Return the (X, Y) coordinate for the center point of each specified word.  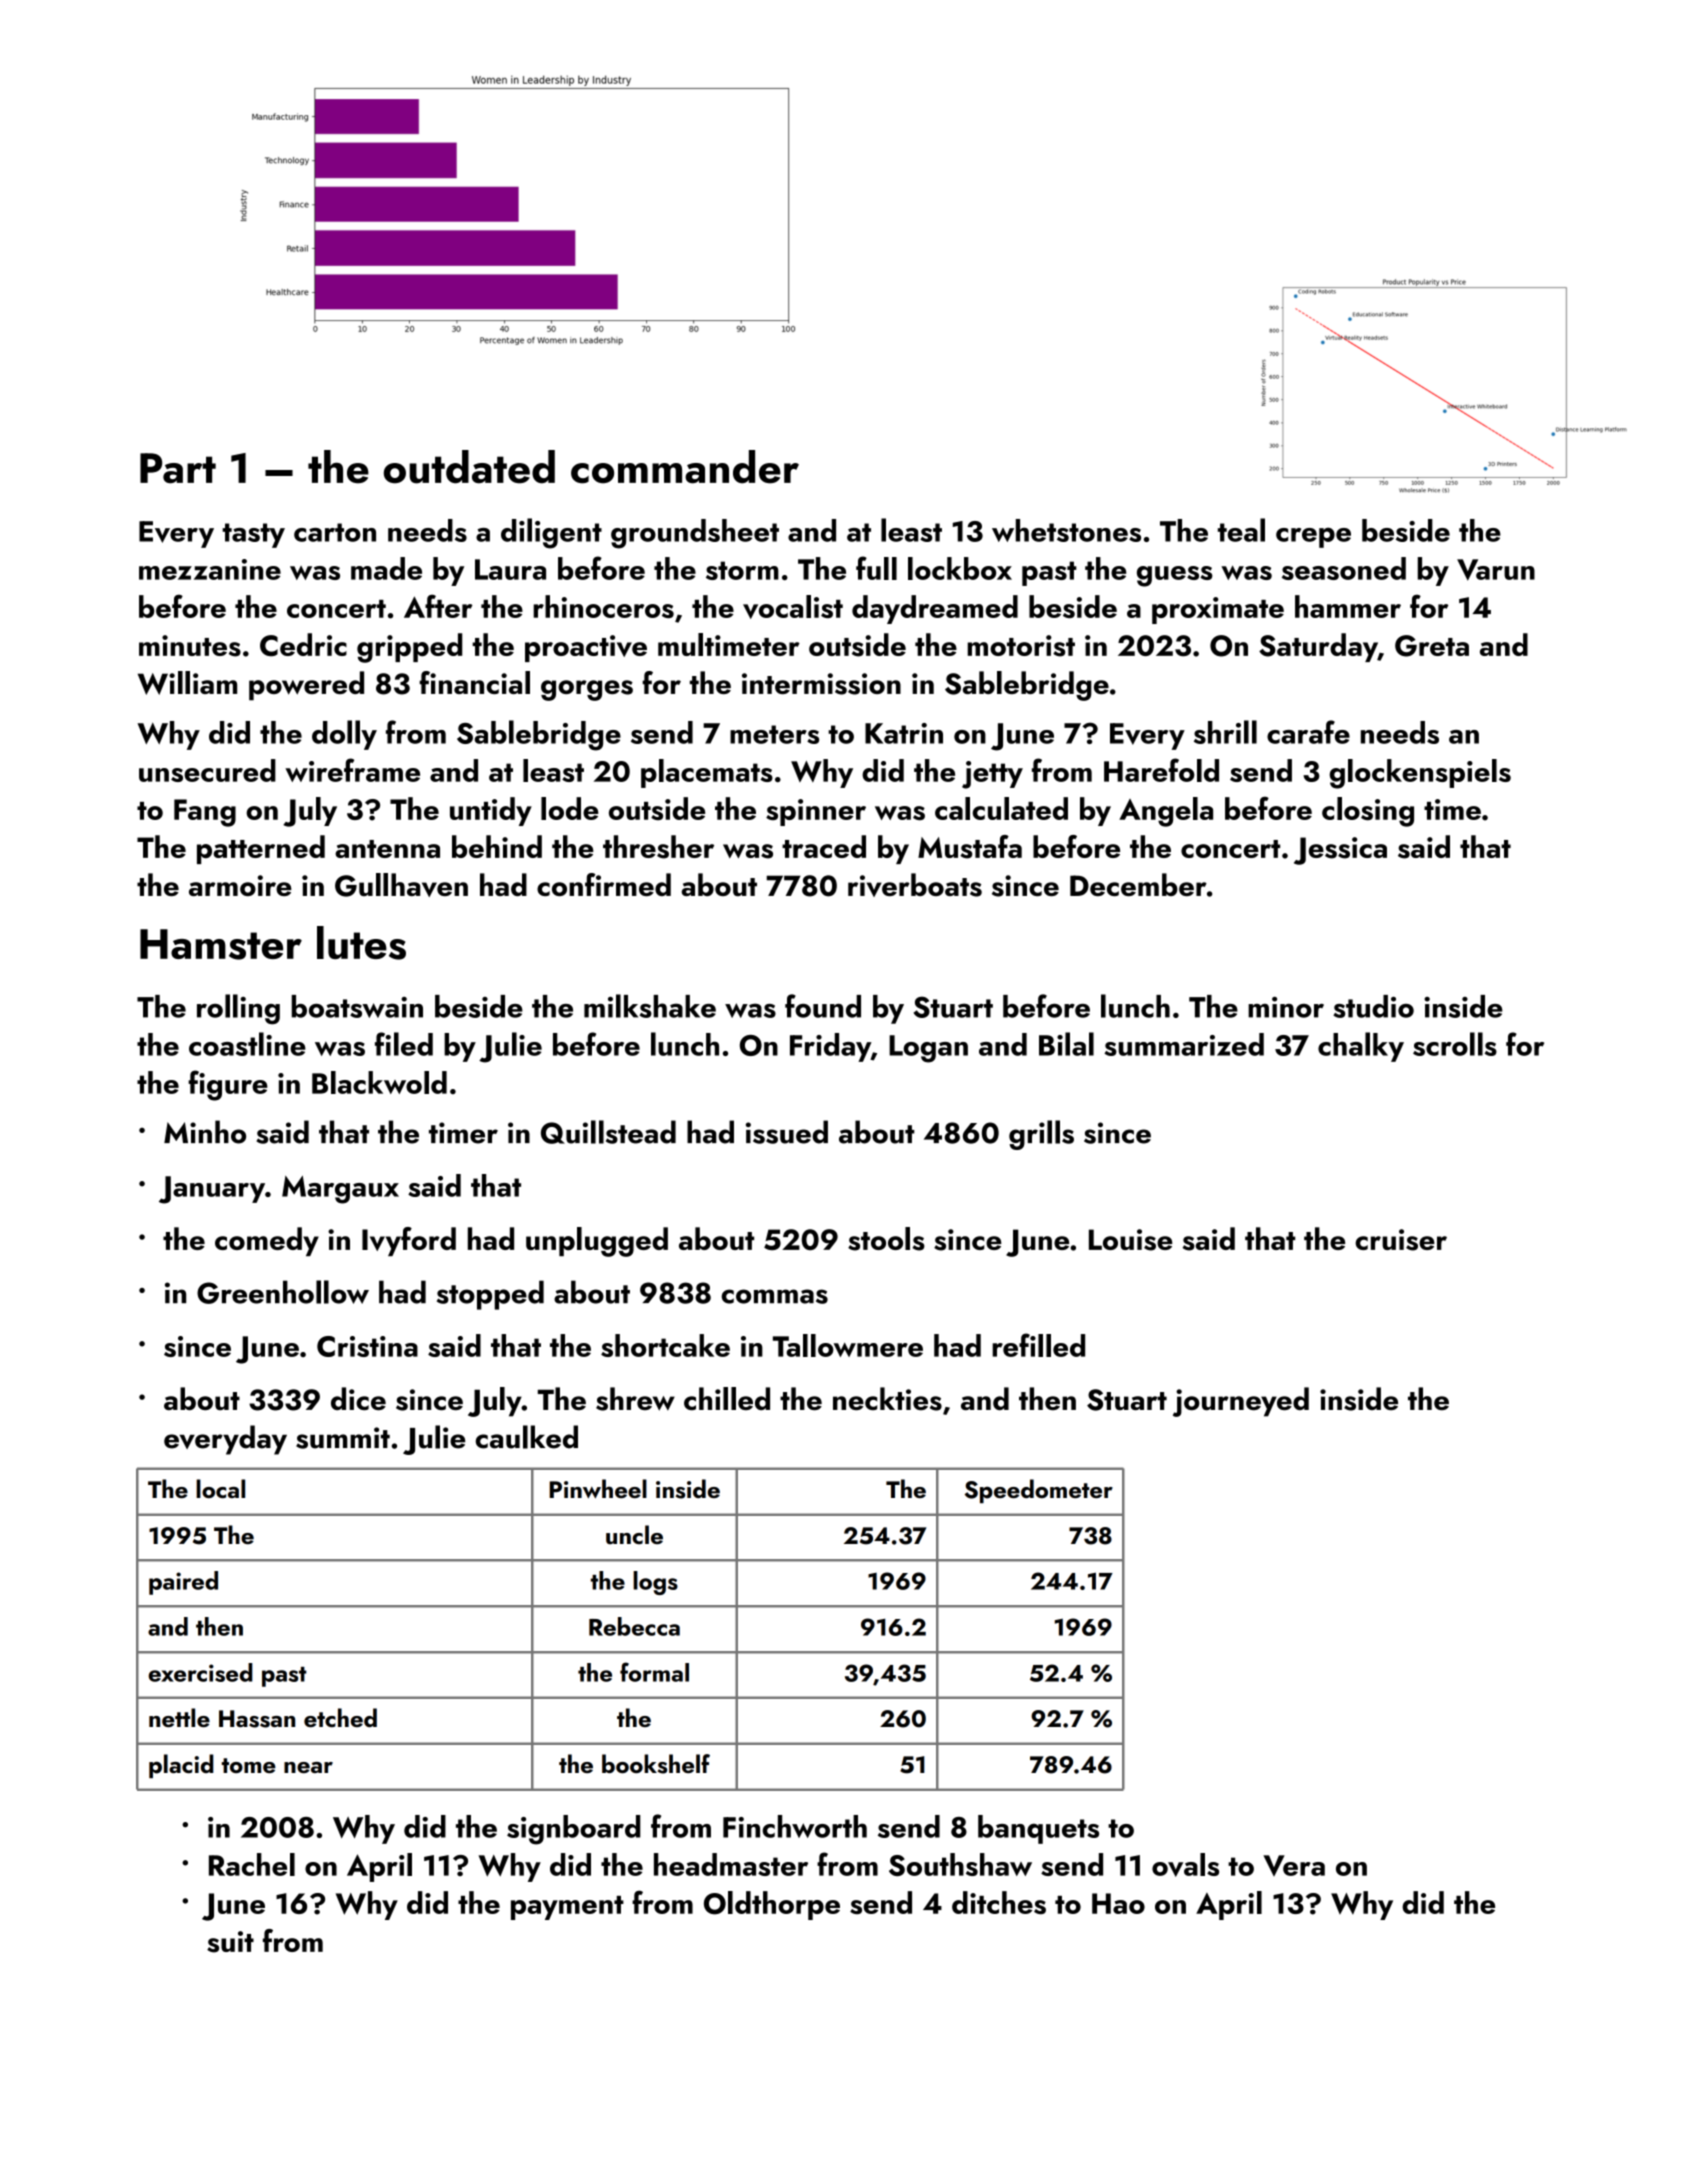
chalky (1361, 1047)
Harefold (1161, 770)
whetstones (1066, 530)
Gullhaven (401, 885)
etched (340, 1717)
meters (774, 734)
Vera (1294, 1865)
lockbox (960, 568)
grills (1041, 1135)
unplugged (597, 1242)
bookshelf (656, 1764)
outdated (469, 467)
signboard (574, 1830)
